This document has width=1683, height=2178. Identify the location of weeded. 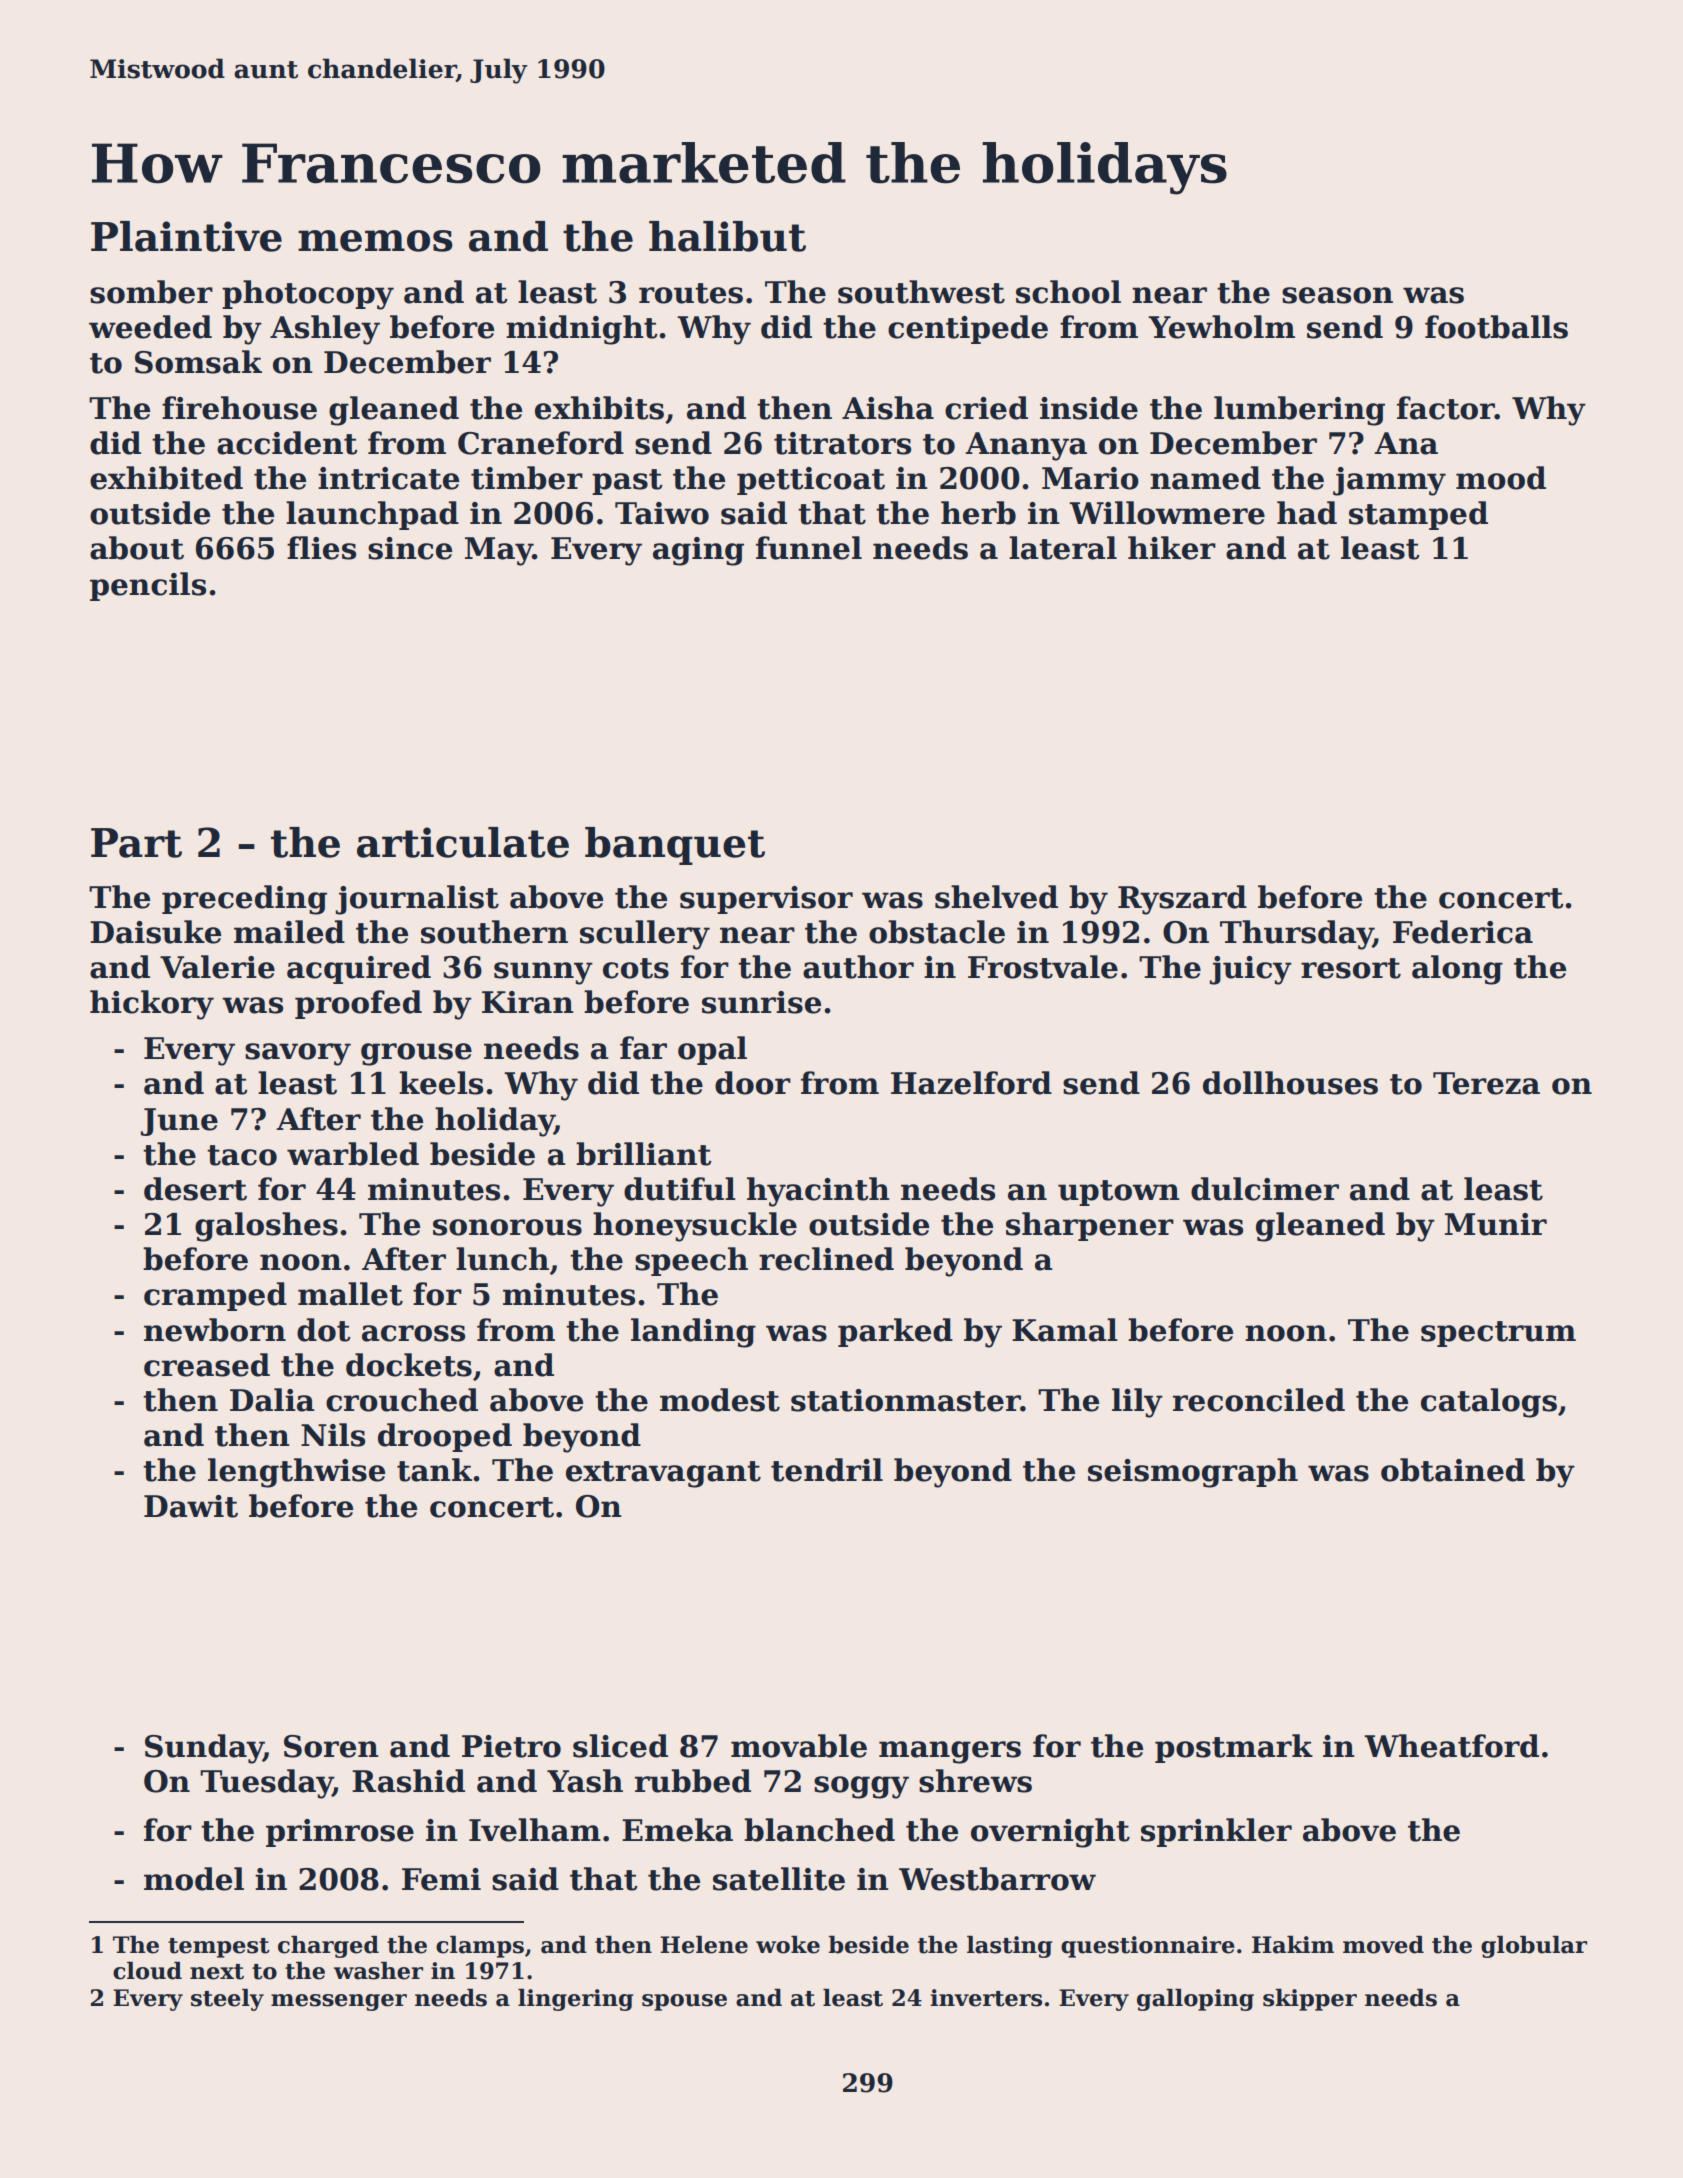
(150, 327).
